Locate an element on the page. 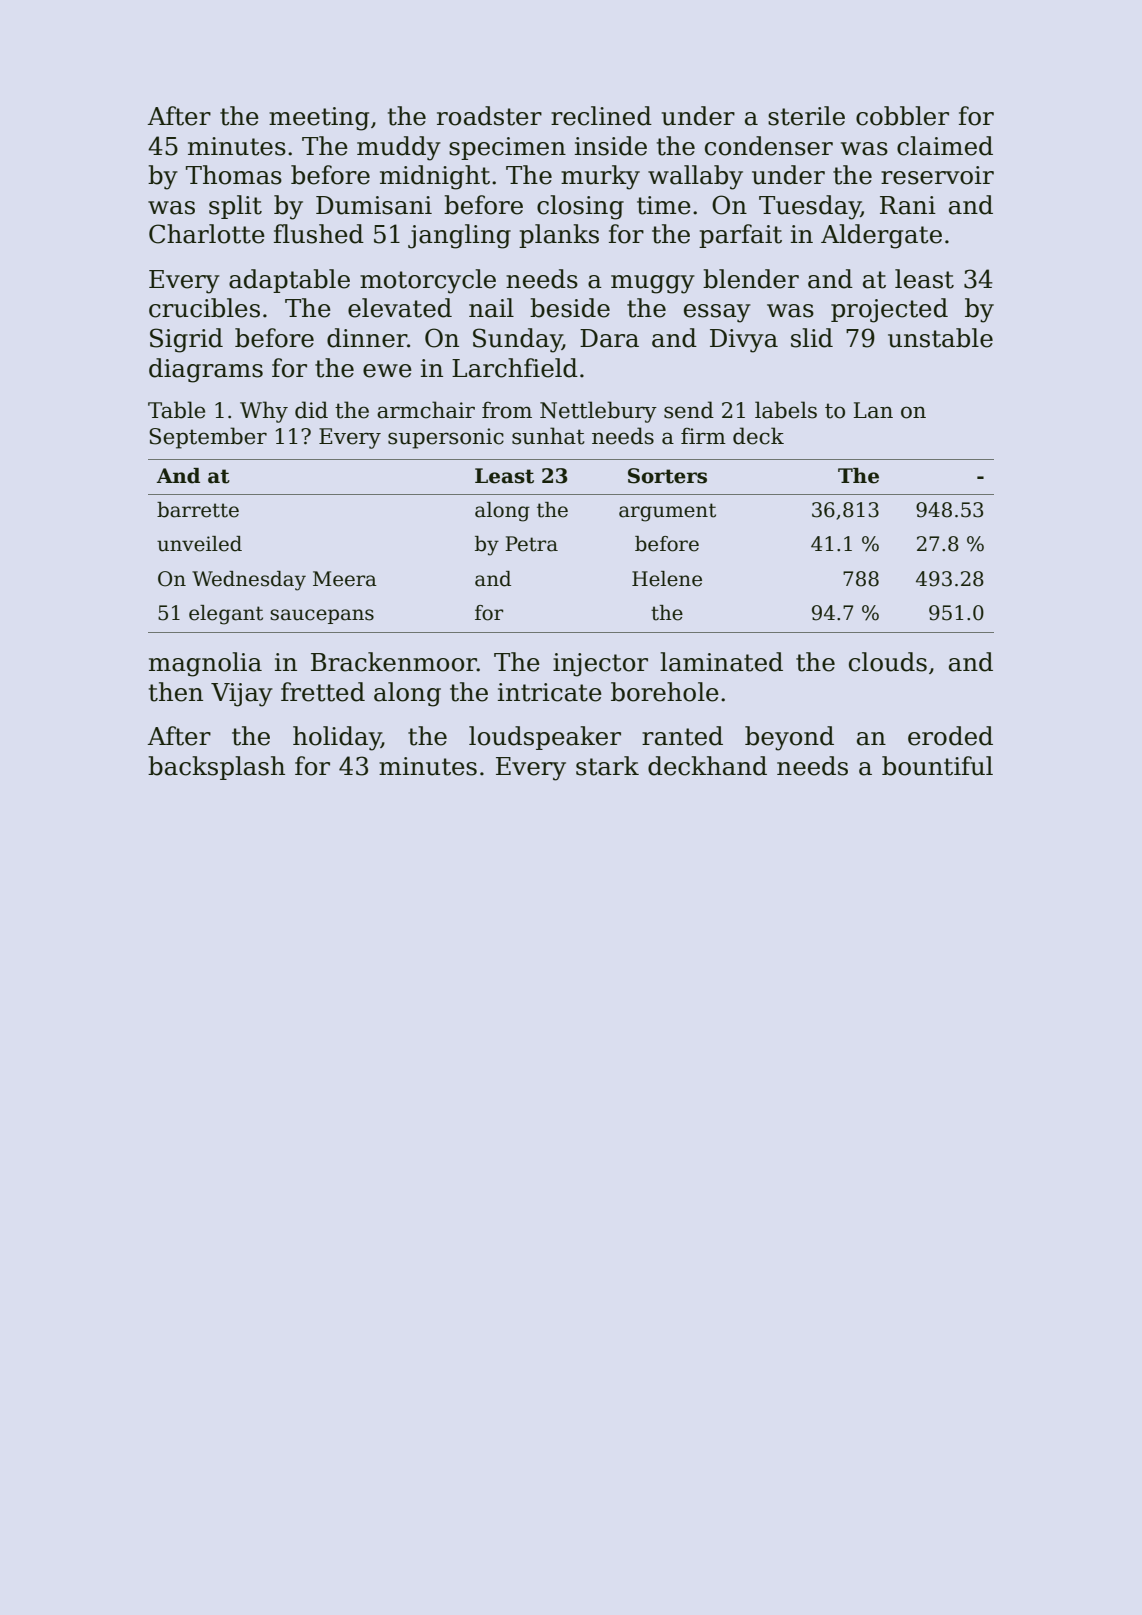  inside is located at coordinates (611, 146).
